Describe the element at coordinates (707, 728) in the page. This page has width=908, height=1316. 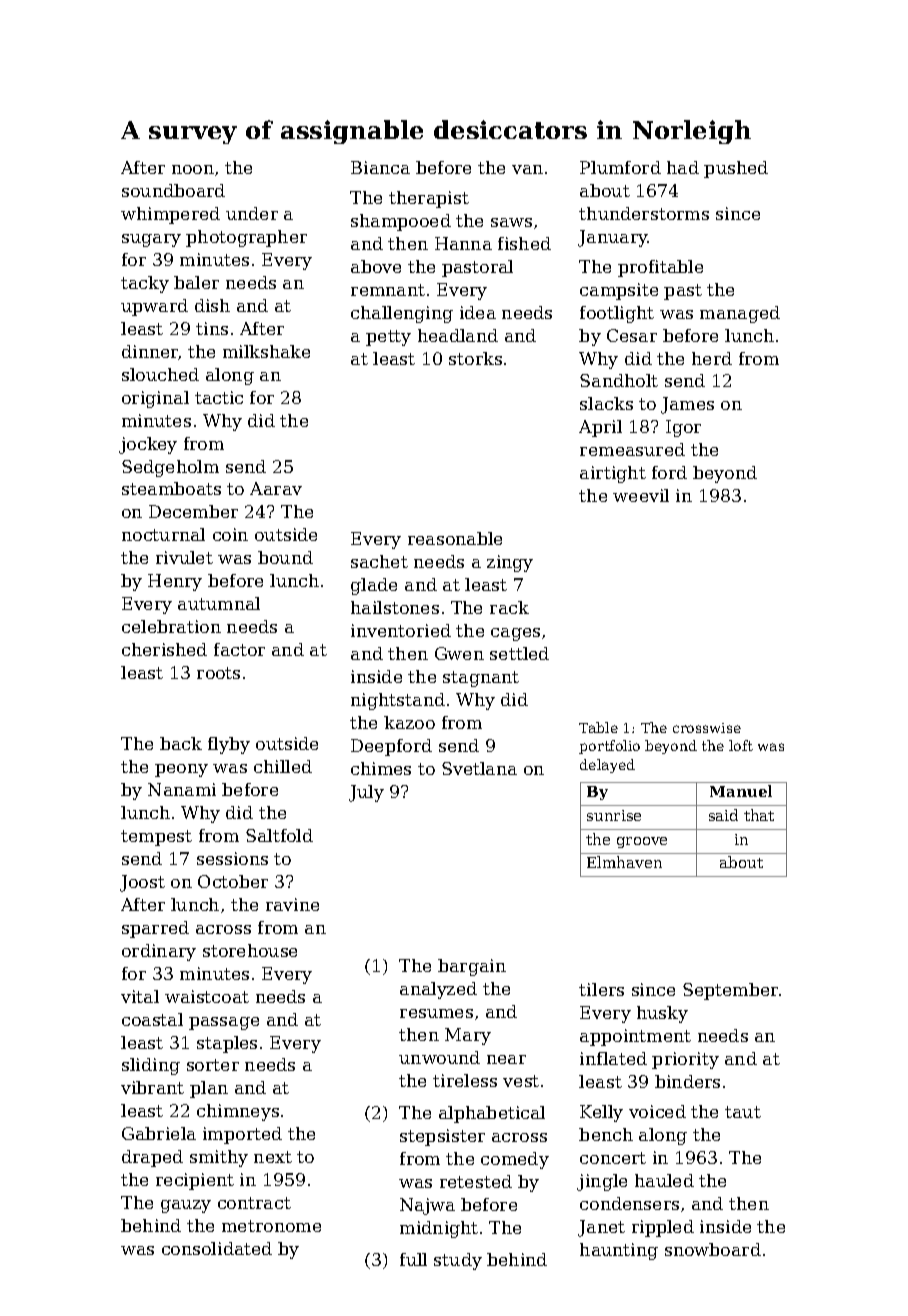
I see `crosswise` at that location.
